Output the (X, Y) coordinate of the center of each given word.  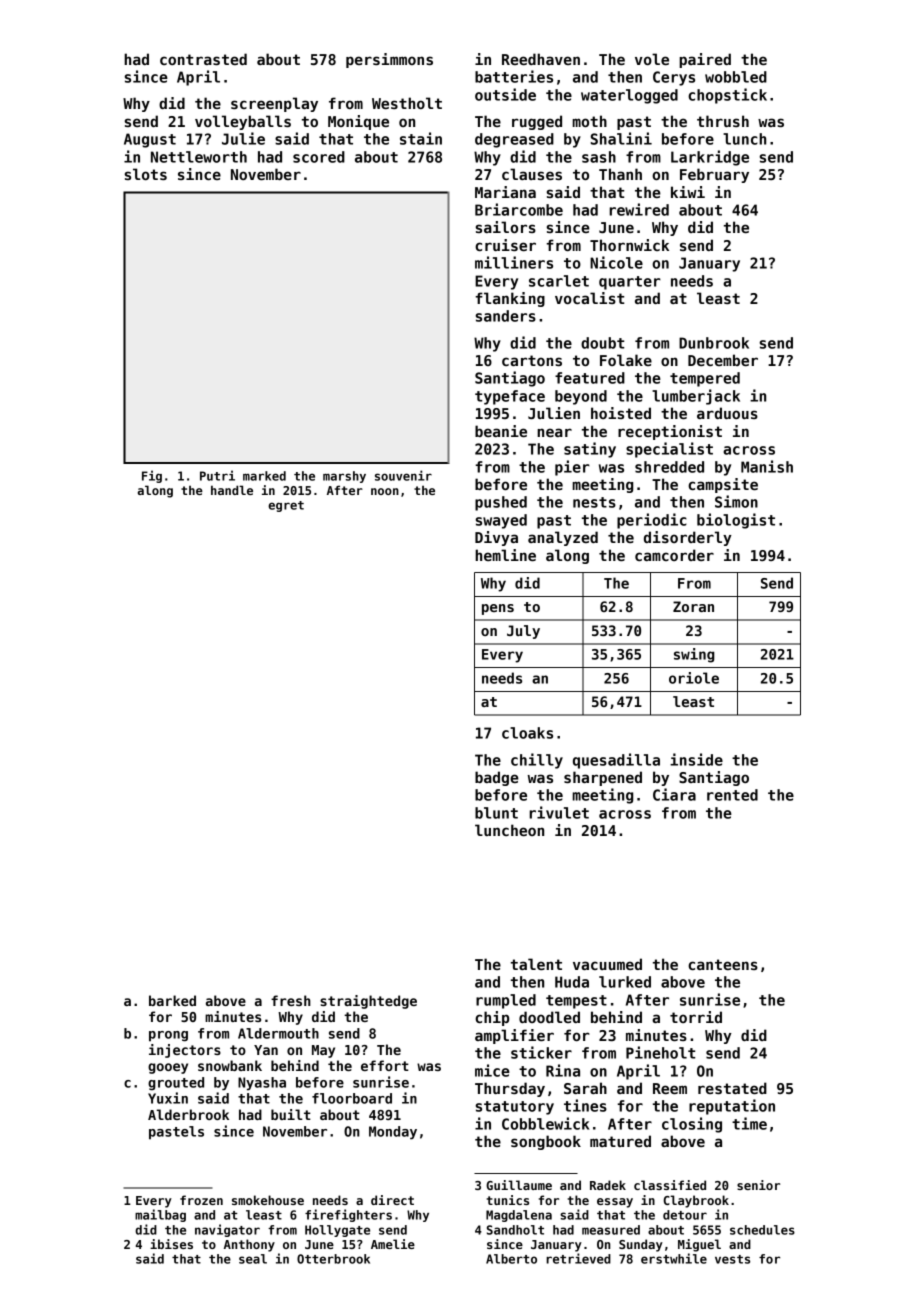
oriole (694, 678)
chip (492, 1018)
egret (286, 506)
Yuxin (168, 1098)
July (523, 632)
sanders (505, 316)
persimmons (389, 60)
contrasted (203, 59)
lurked (625, 982)
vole (652, 59)
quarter (630, 283)
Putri (217, 475)
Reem (670, 1088)
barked (172, 1000)
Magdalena (519, 1216)
